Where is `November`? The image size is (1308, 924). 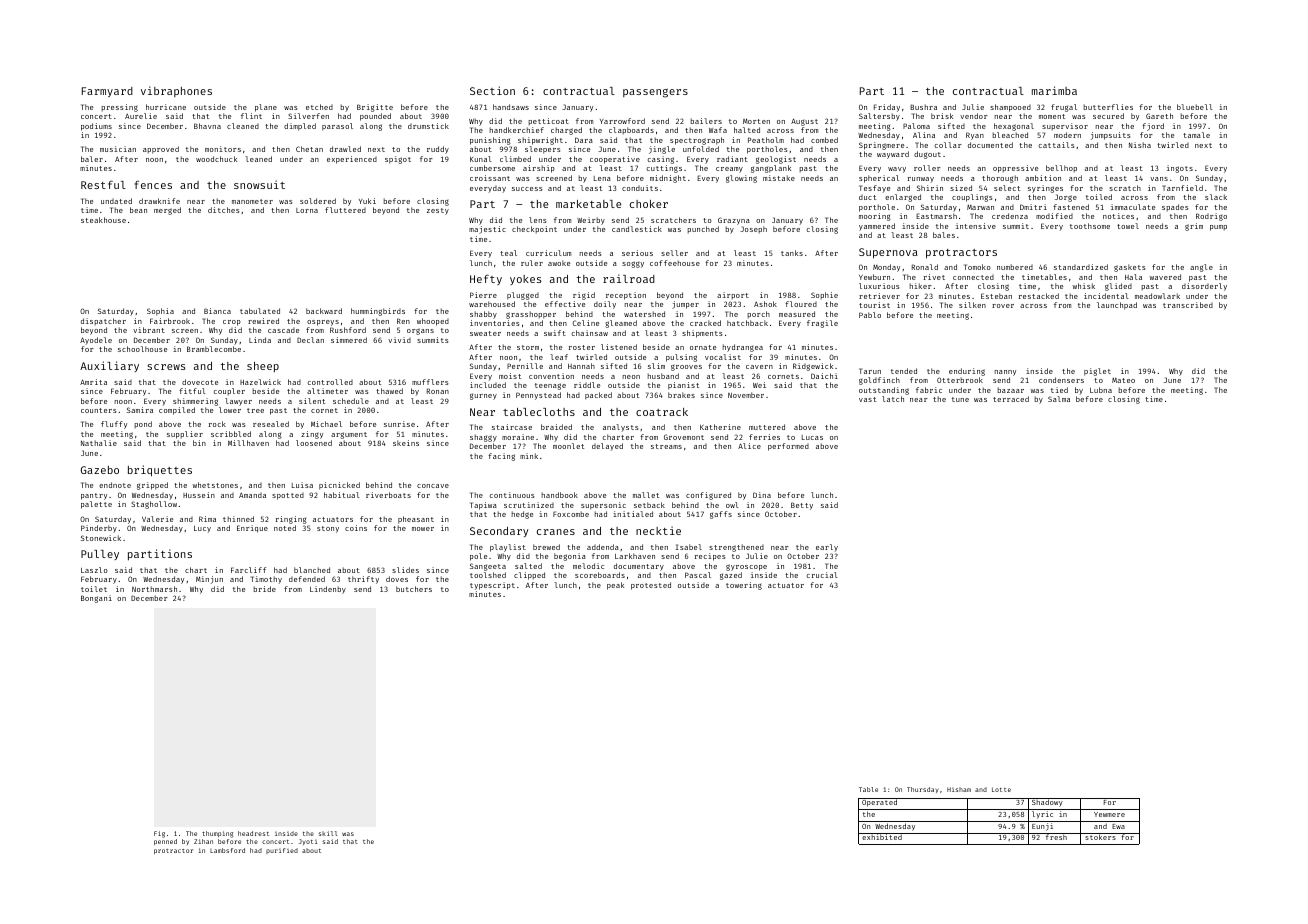
November is located at coordinates (746, 395).
